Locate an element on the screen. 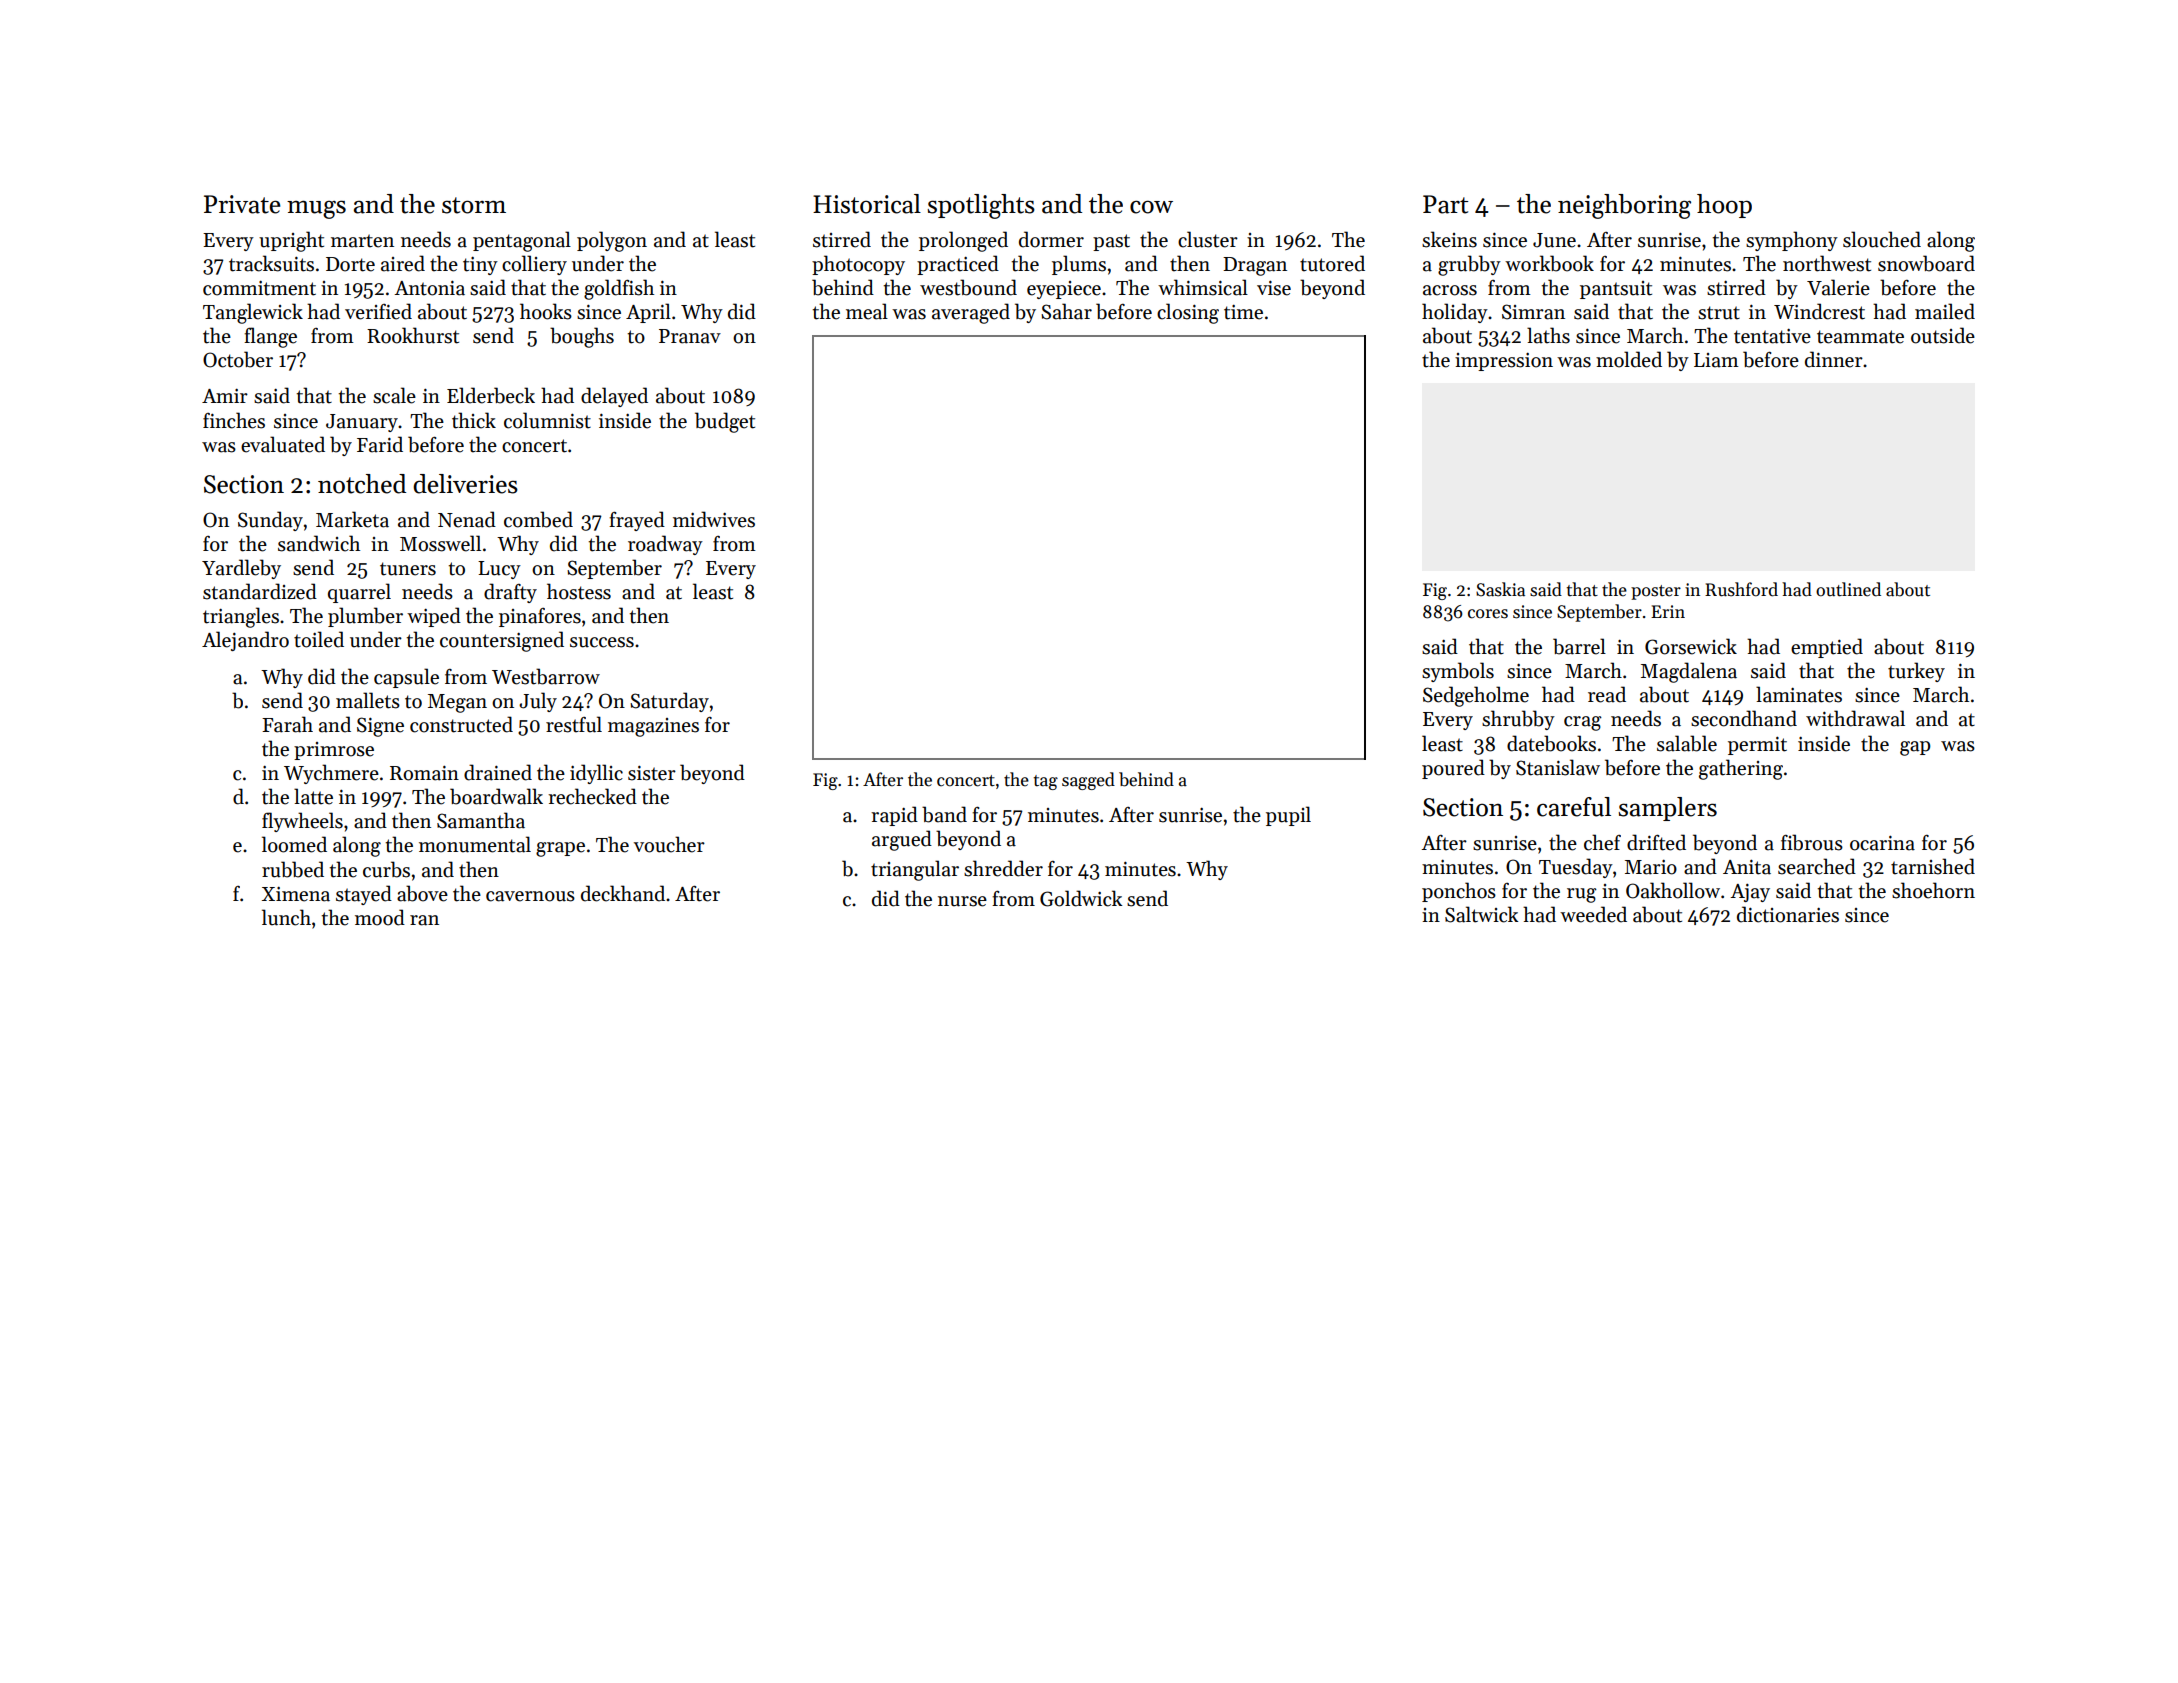 The image size is (2178, 1683). tuners is located at coordinates (408, 569).
